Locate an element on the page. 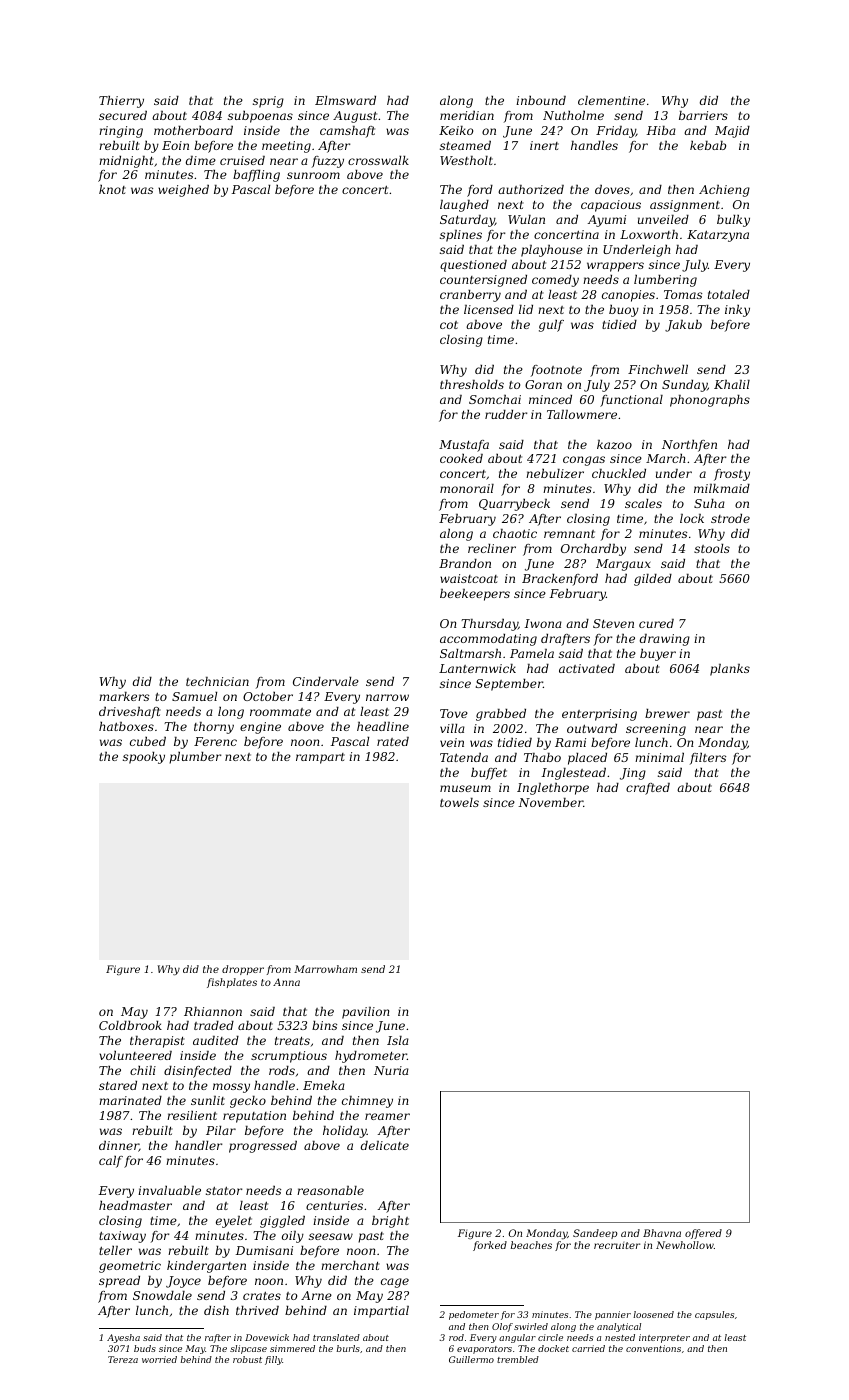  dropper is located at coordinates (243, 970).
